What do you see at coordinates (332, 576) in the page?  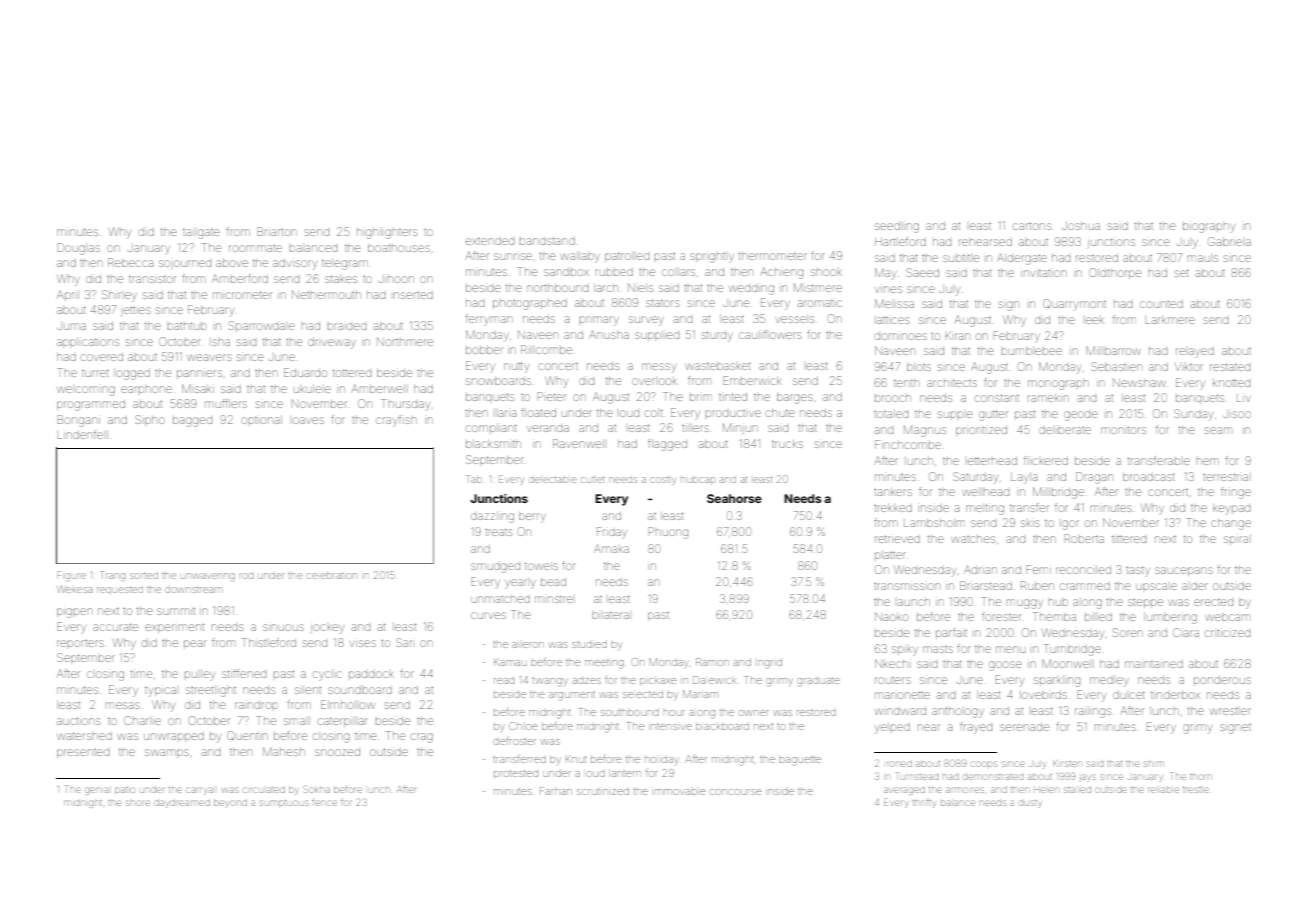 I see `celebration` at bounding box center [332, 576].
